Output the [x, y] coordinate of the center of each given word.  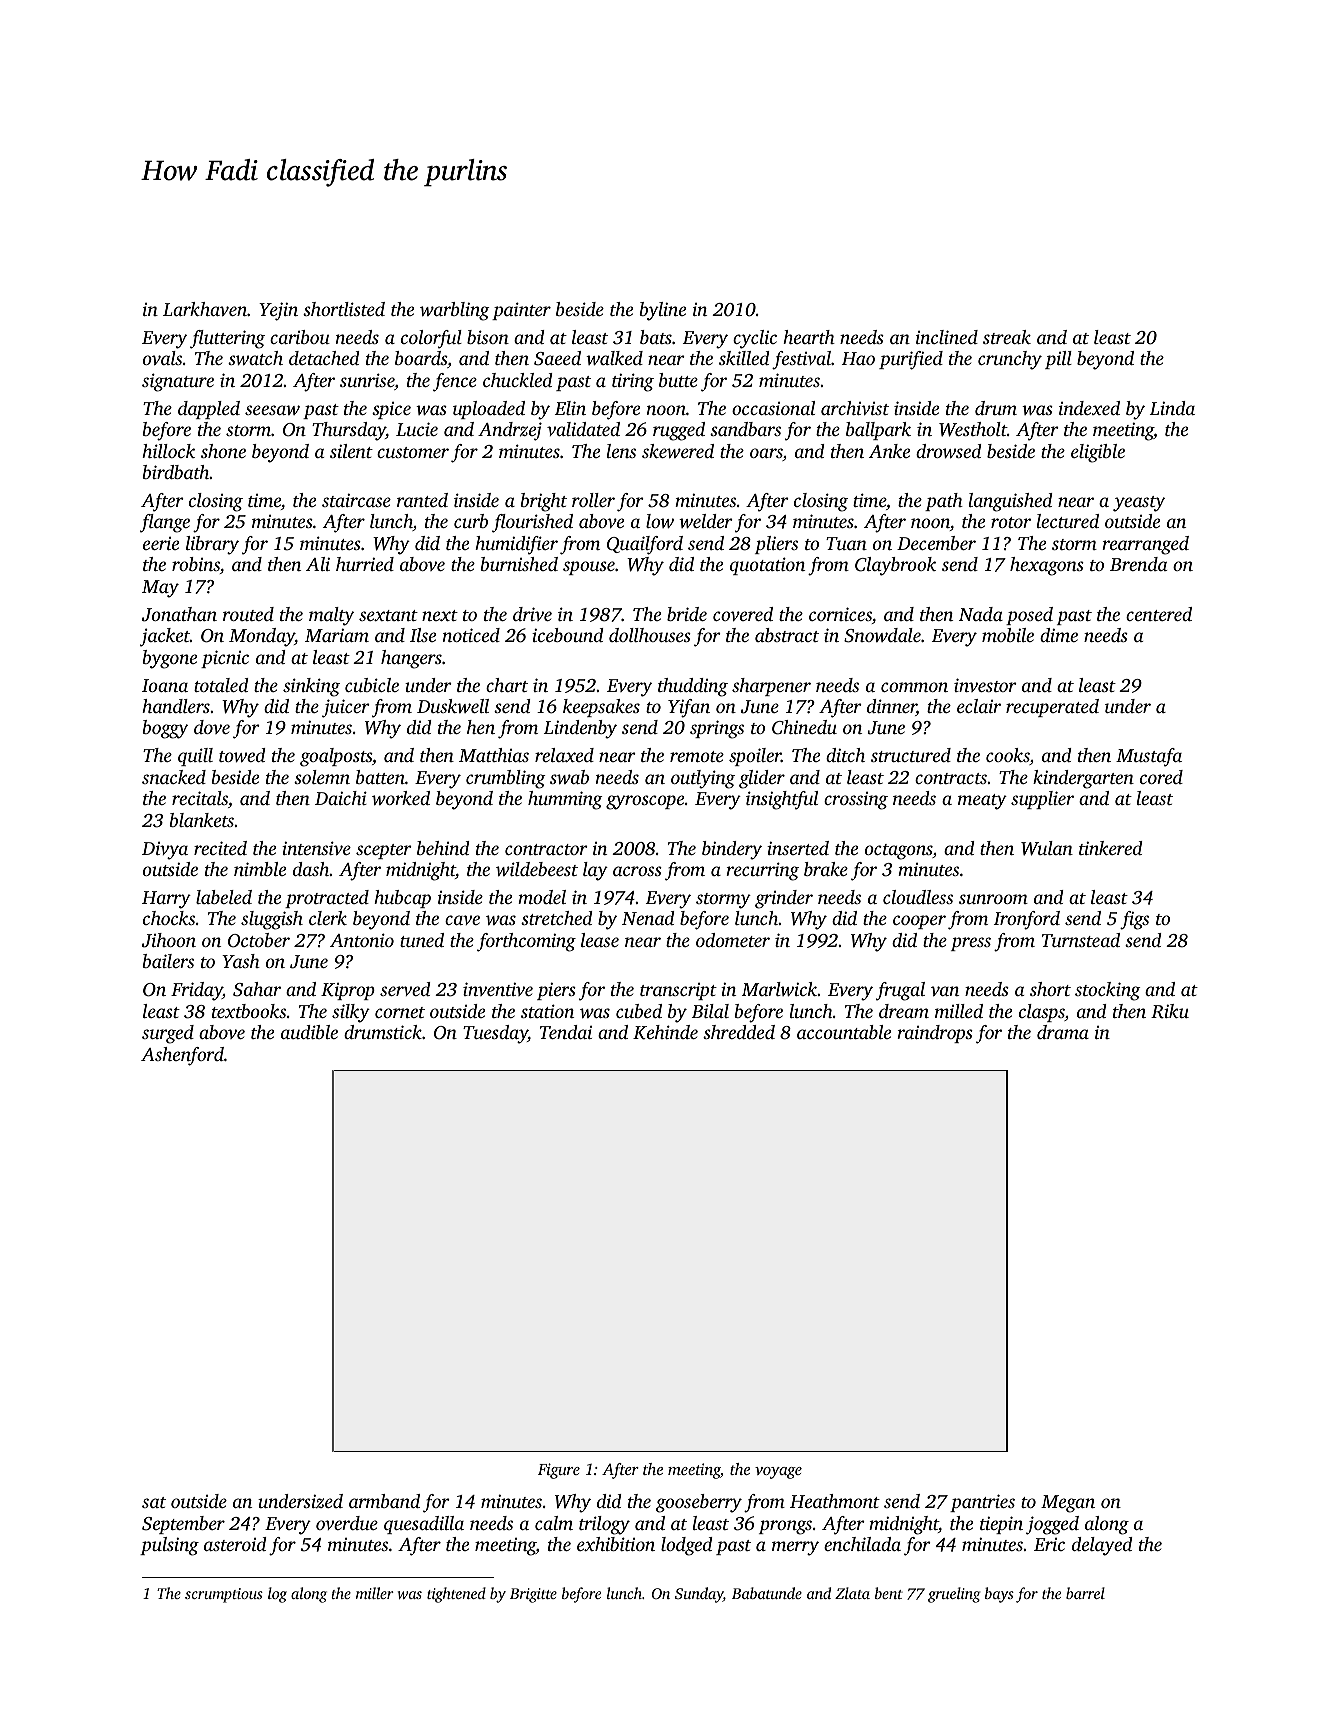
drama [1063, 1032]
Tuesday [495, 1034]
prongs [785, 1527]
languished [1011, 502]
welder [706, 521]
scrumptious [224, 1595]
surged [168, 1034]
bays [999, 1595]
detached [324, 358]
